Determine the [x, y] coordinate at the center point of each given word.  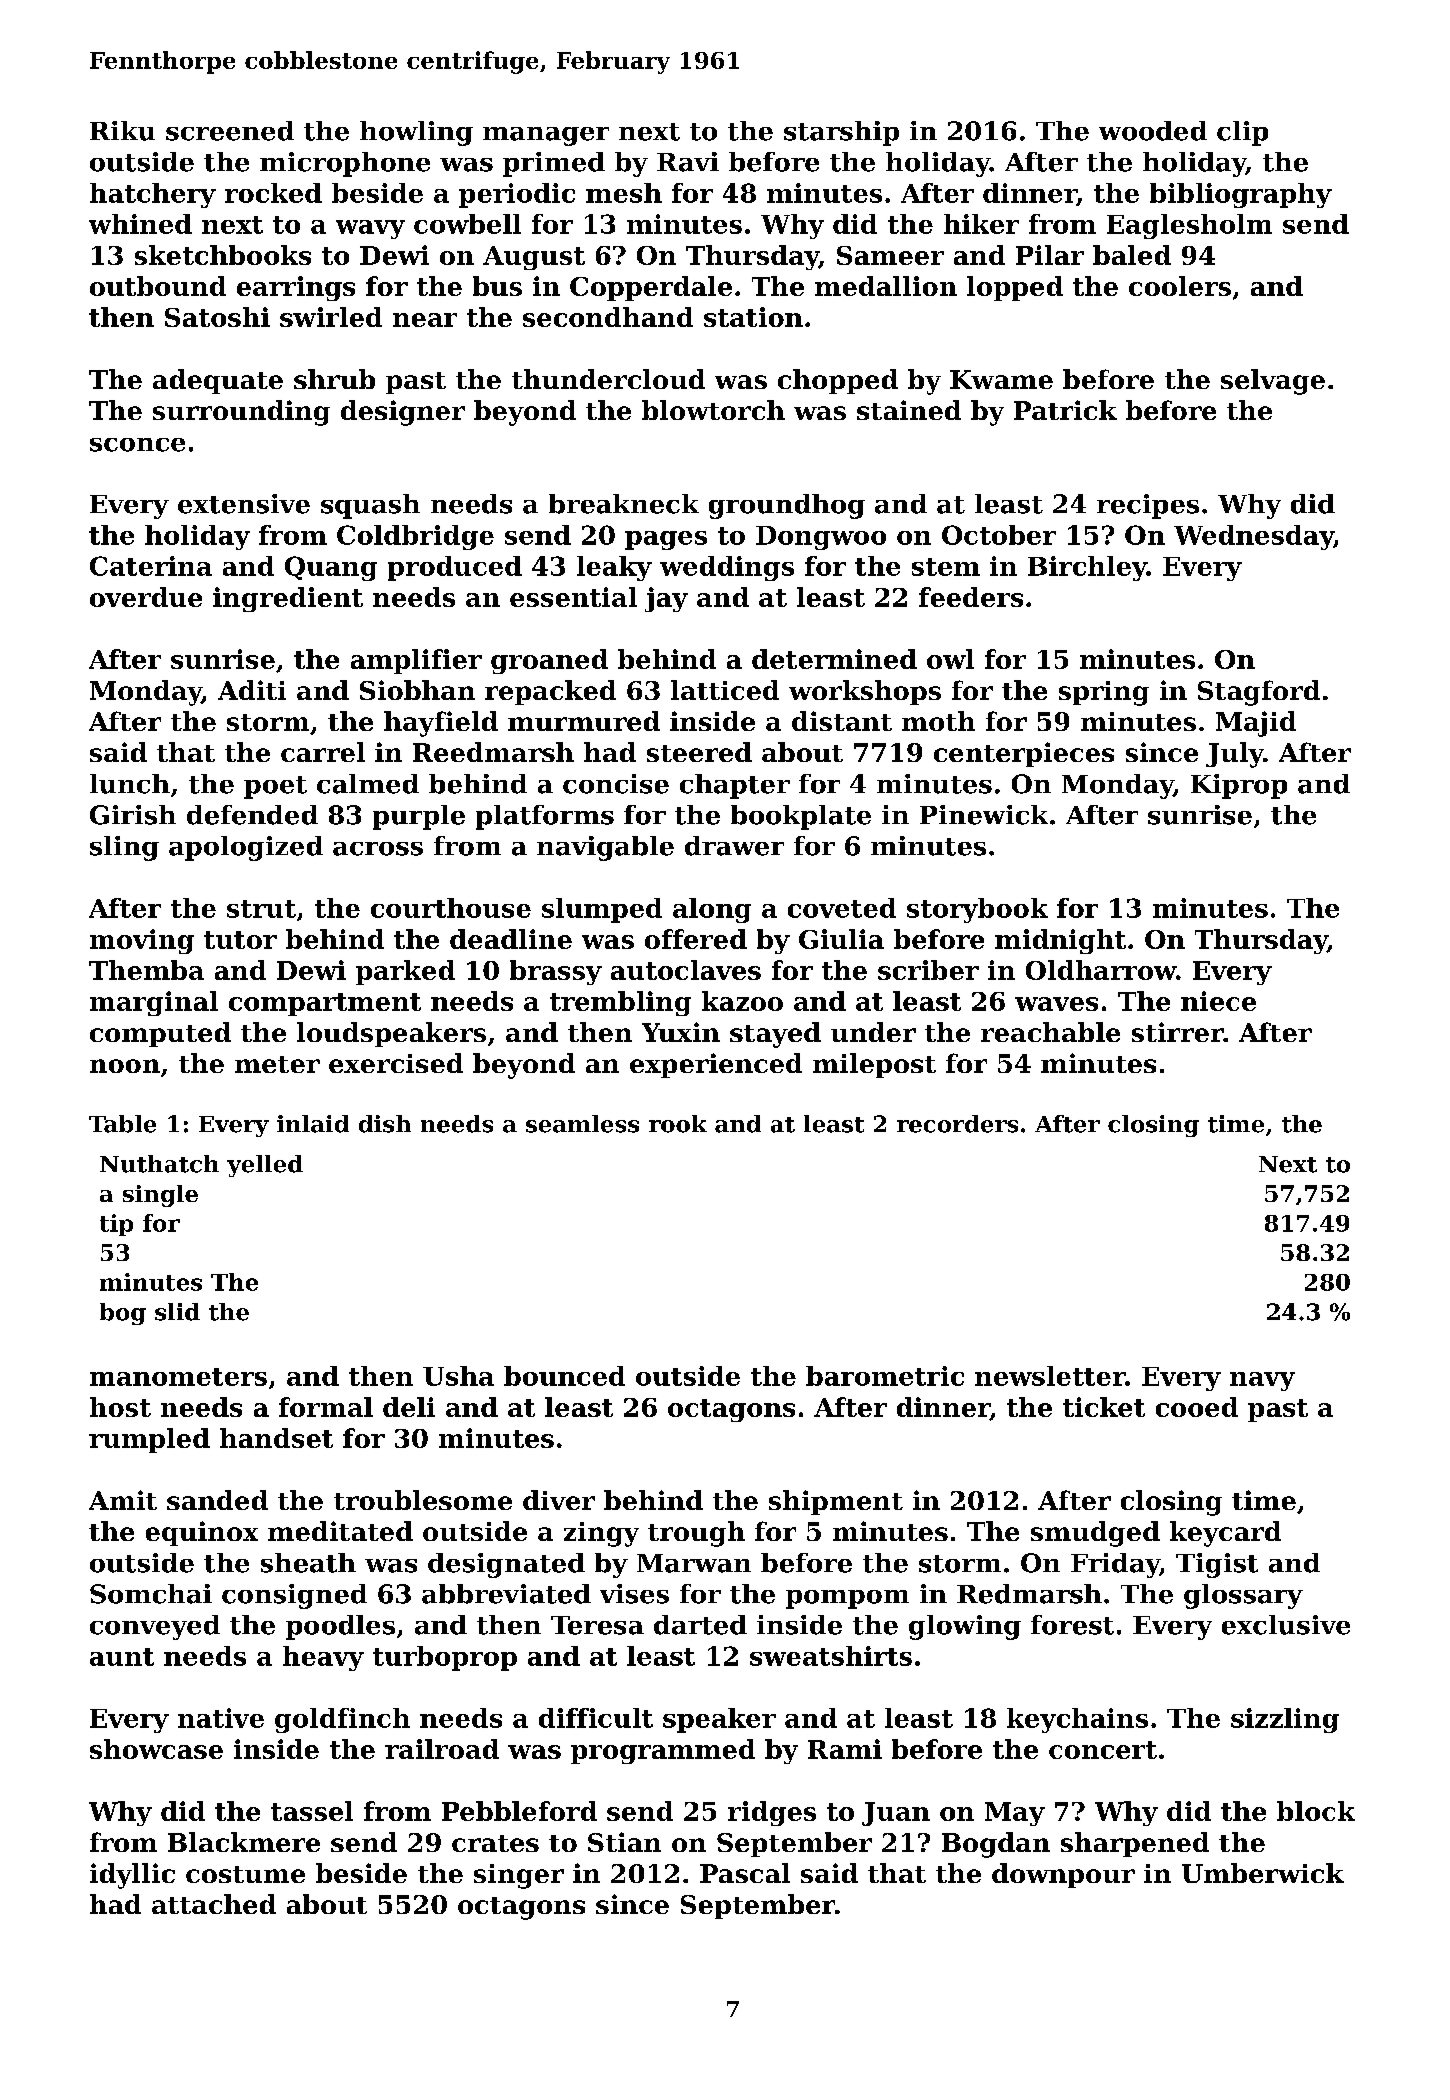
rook [678, 1124]
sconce [137, 445]
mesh [624, 193]
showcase [156, 1749]
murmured [584, 721]
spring [1104, 693]
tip [116, 1225]
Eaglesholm [1189, 226]
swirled [331, 317]
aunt [122, 1657]
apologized [246, 848]
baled [1132, 255]
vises [634, 1594]
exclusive [1286, 1625]
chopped [838, 381]
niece [1218, 1001]
